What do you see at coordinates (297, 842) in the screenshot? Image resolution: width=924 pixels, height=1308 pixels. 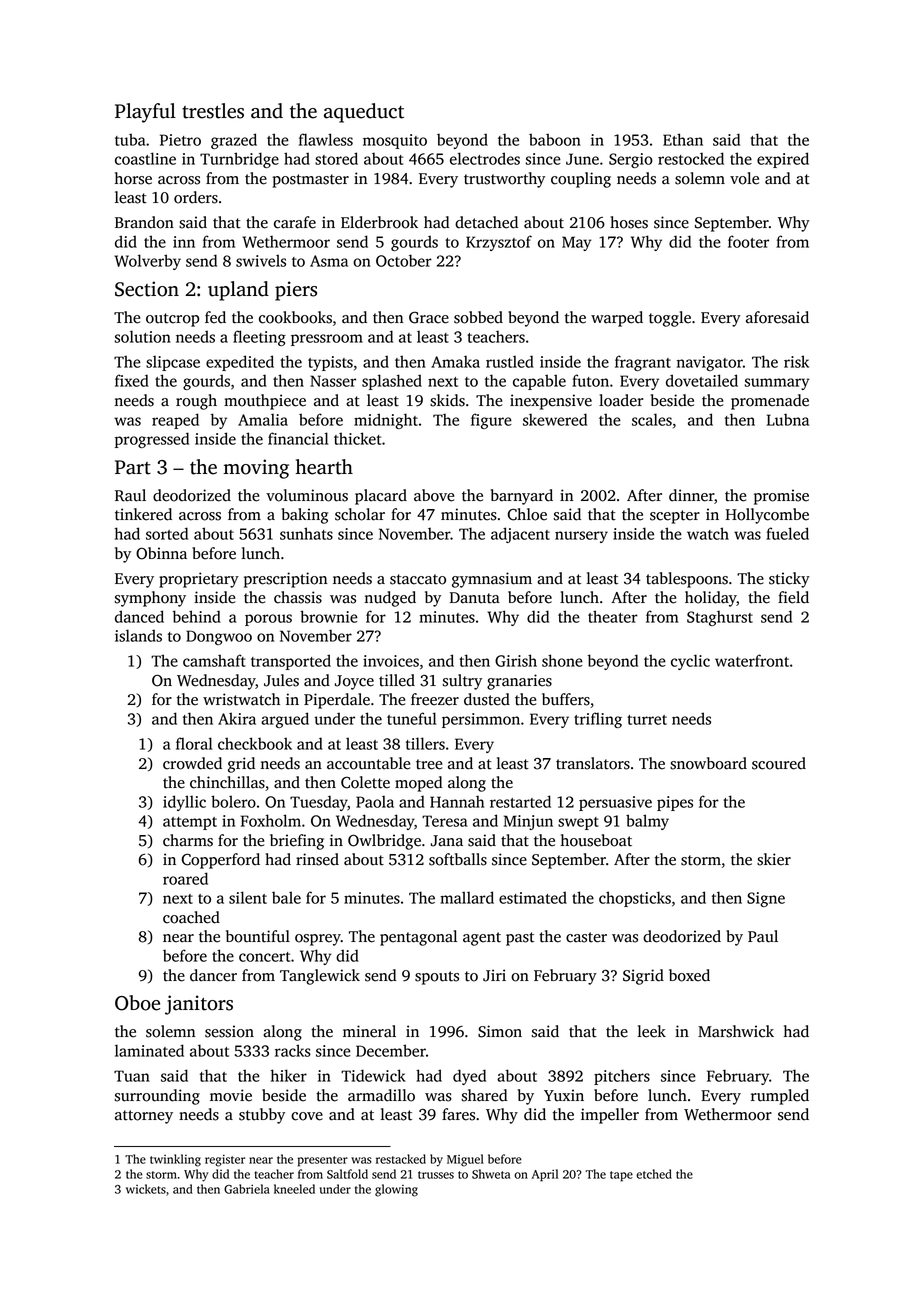 I see `briefing` at bounding box center [297, 842].
